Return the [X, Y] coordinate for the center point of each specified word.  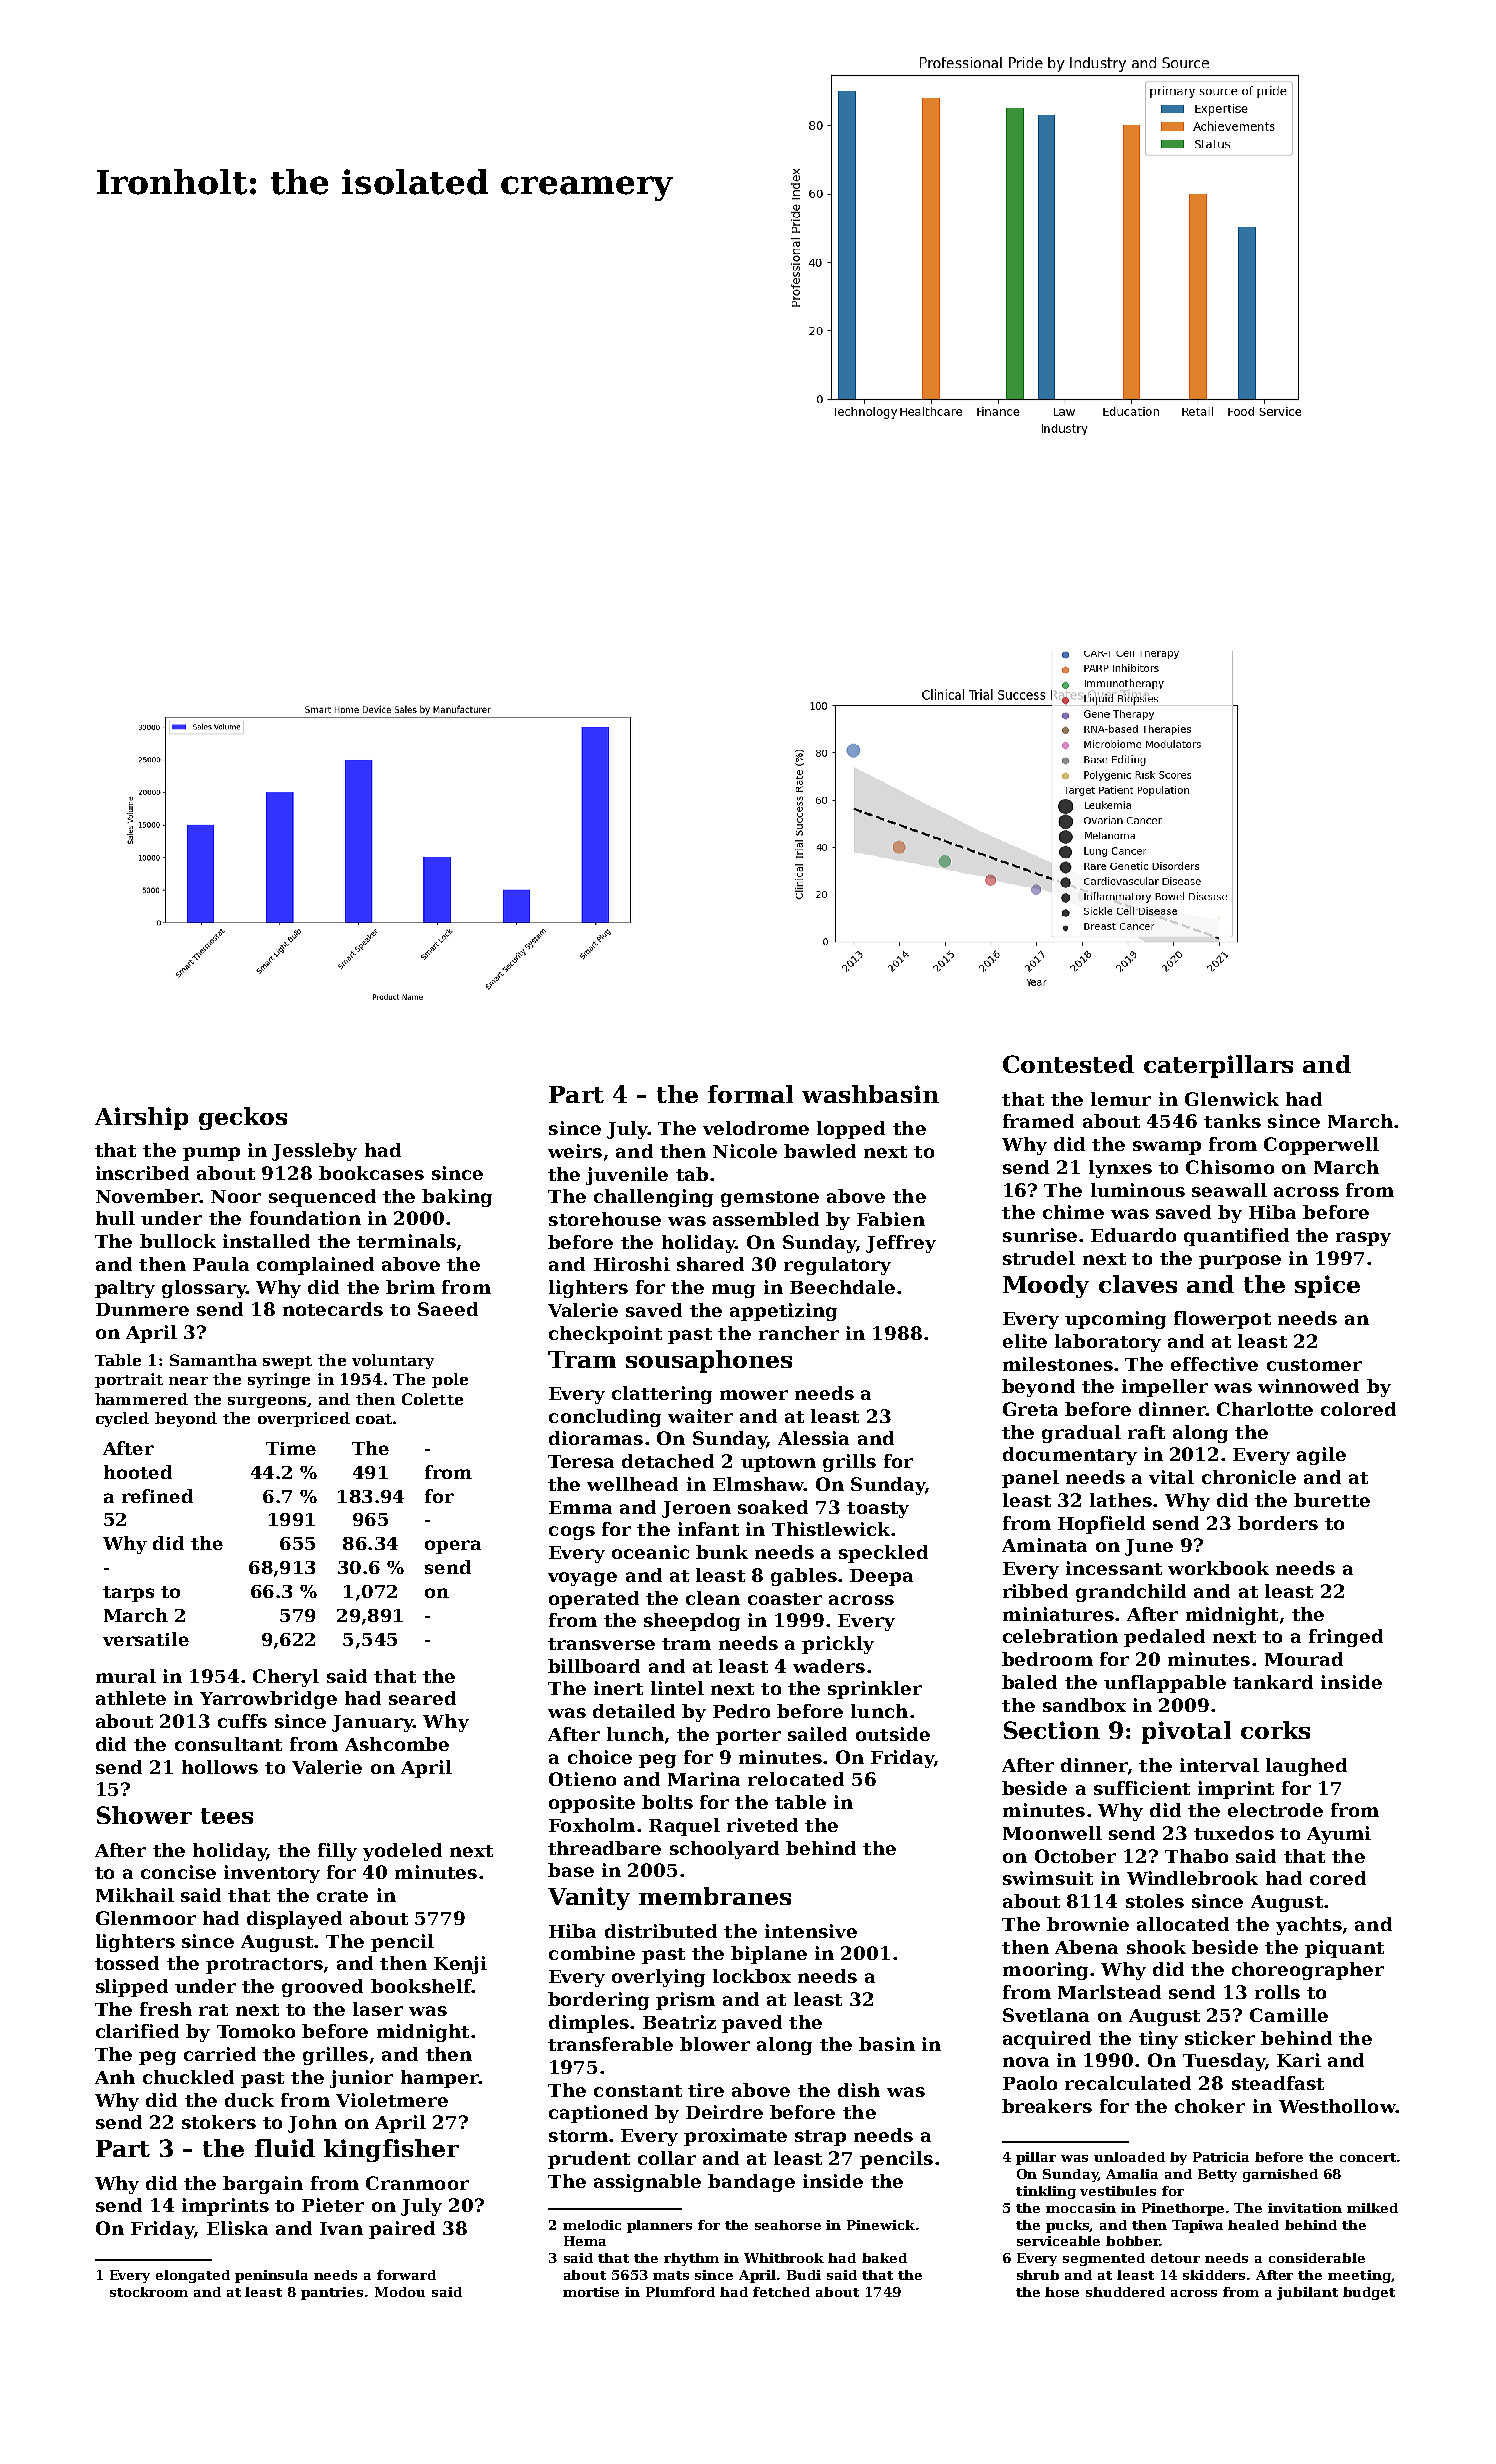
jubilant [1307, 2293]
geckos [243, 1118]
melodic [592, 2225]
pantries [332, 2293]
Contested [1068, 1064]
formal [750, 1094]
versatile [146, 1639]
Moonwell [1052, 1833]
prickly [838, 1645]
